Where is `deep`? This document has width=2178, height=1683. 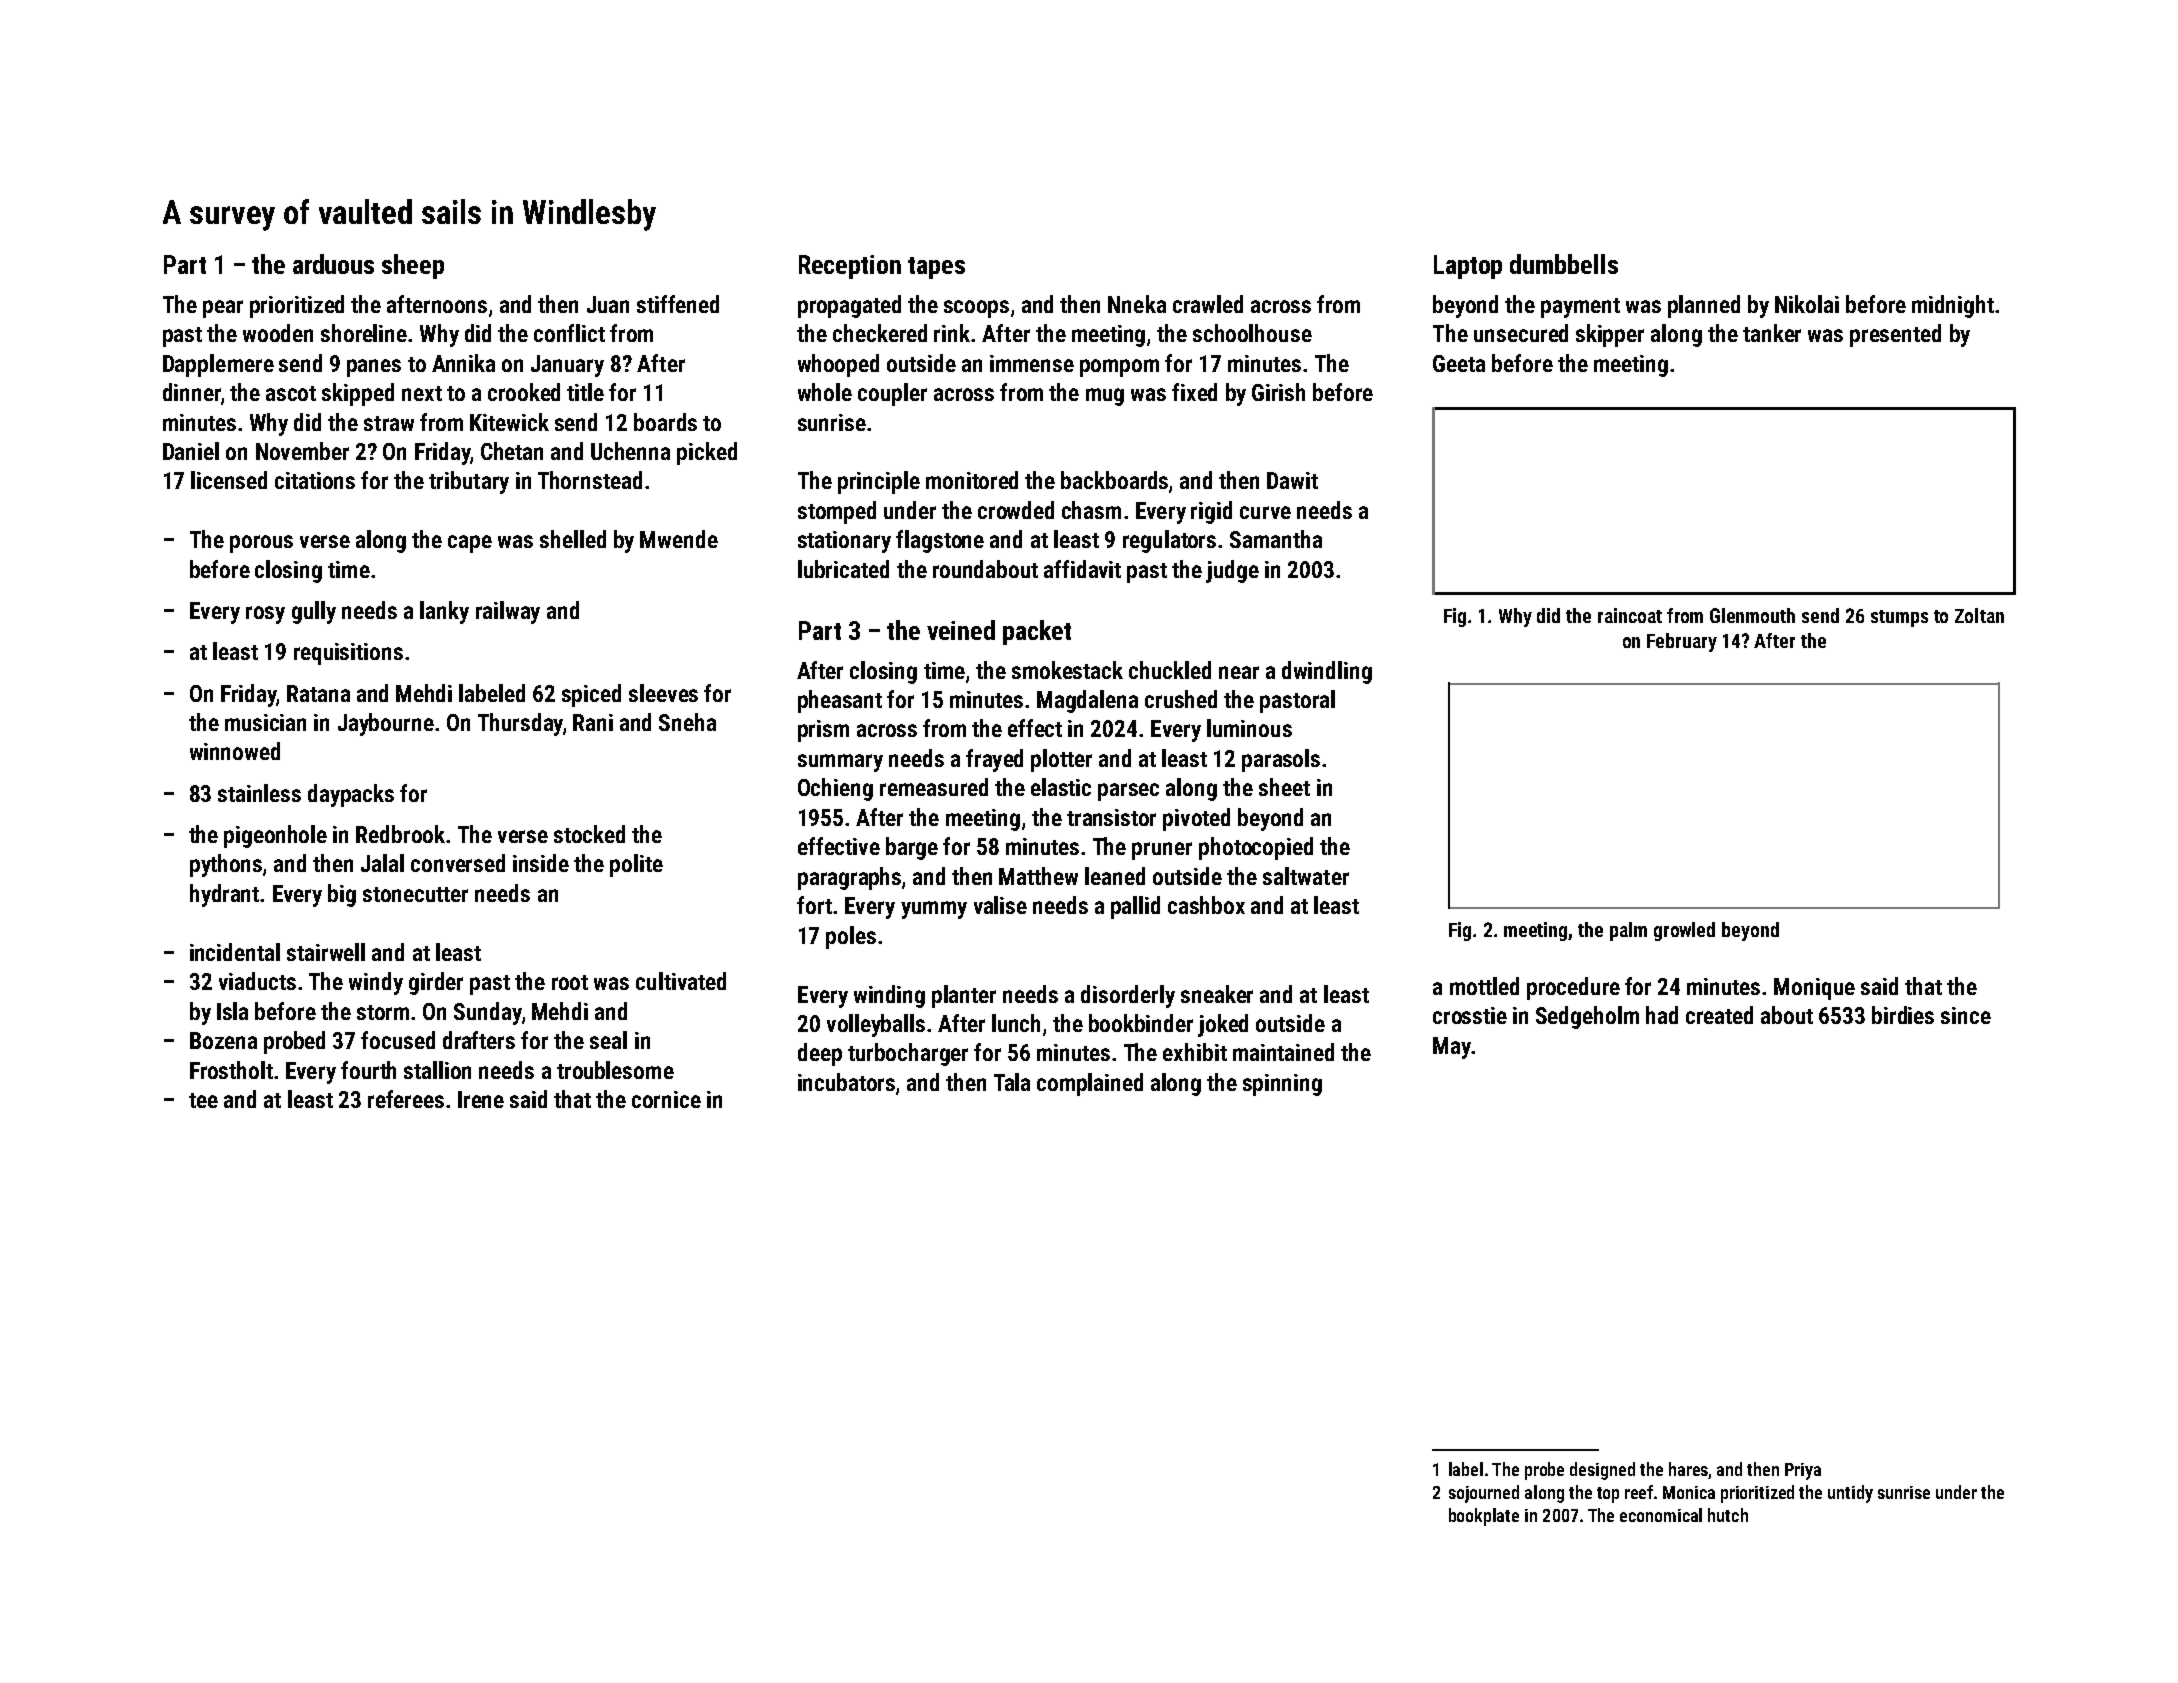
deep is located at coordinates (820, 1054).
